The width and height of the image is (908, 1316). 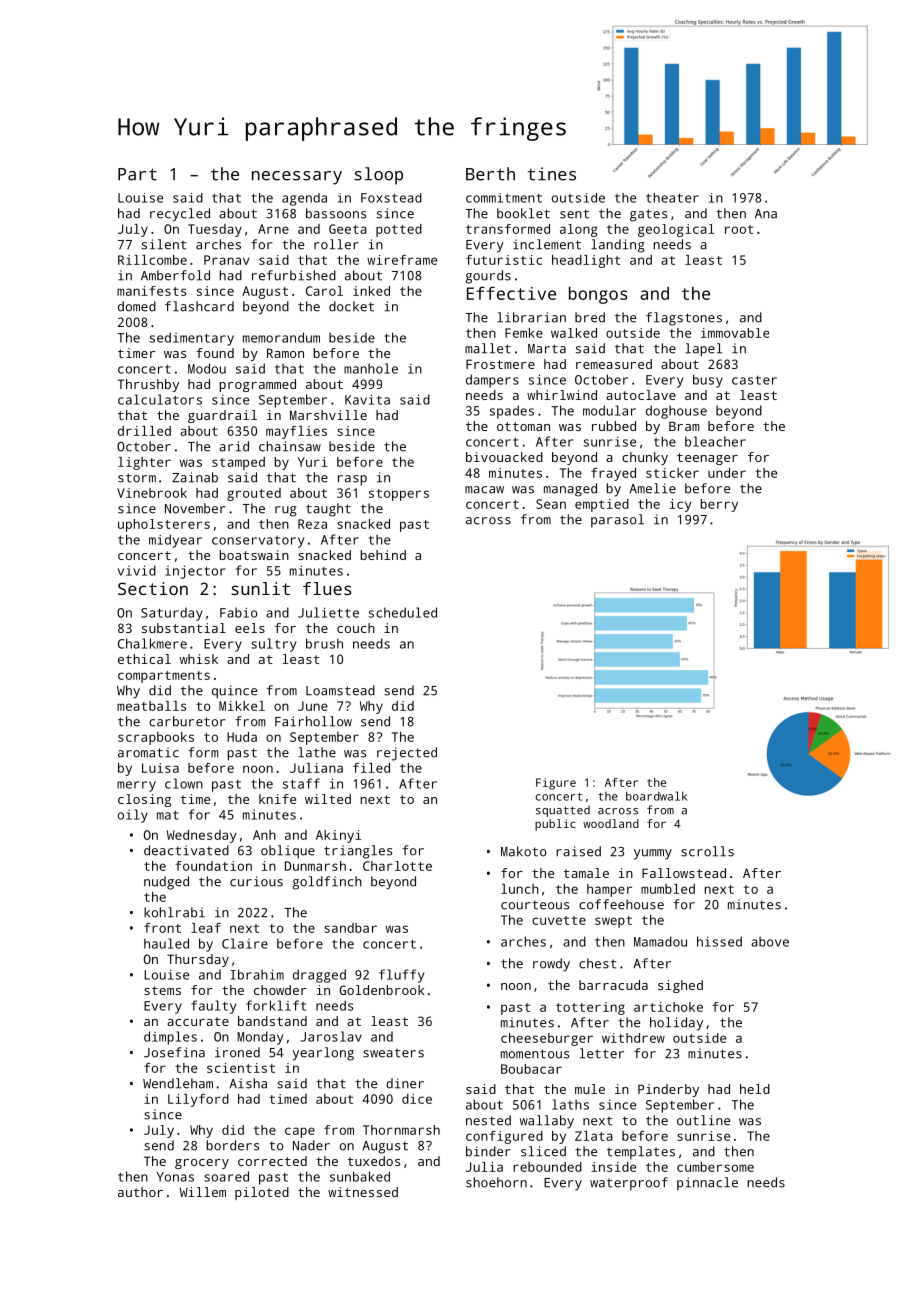 I want to click on rejected, so click(x=407, y=754).
